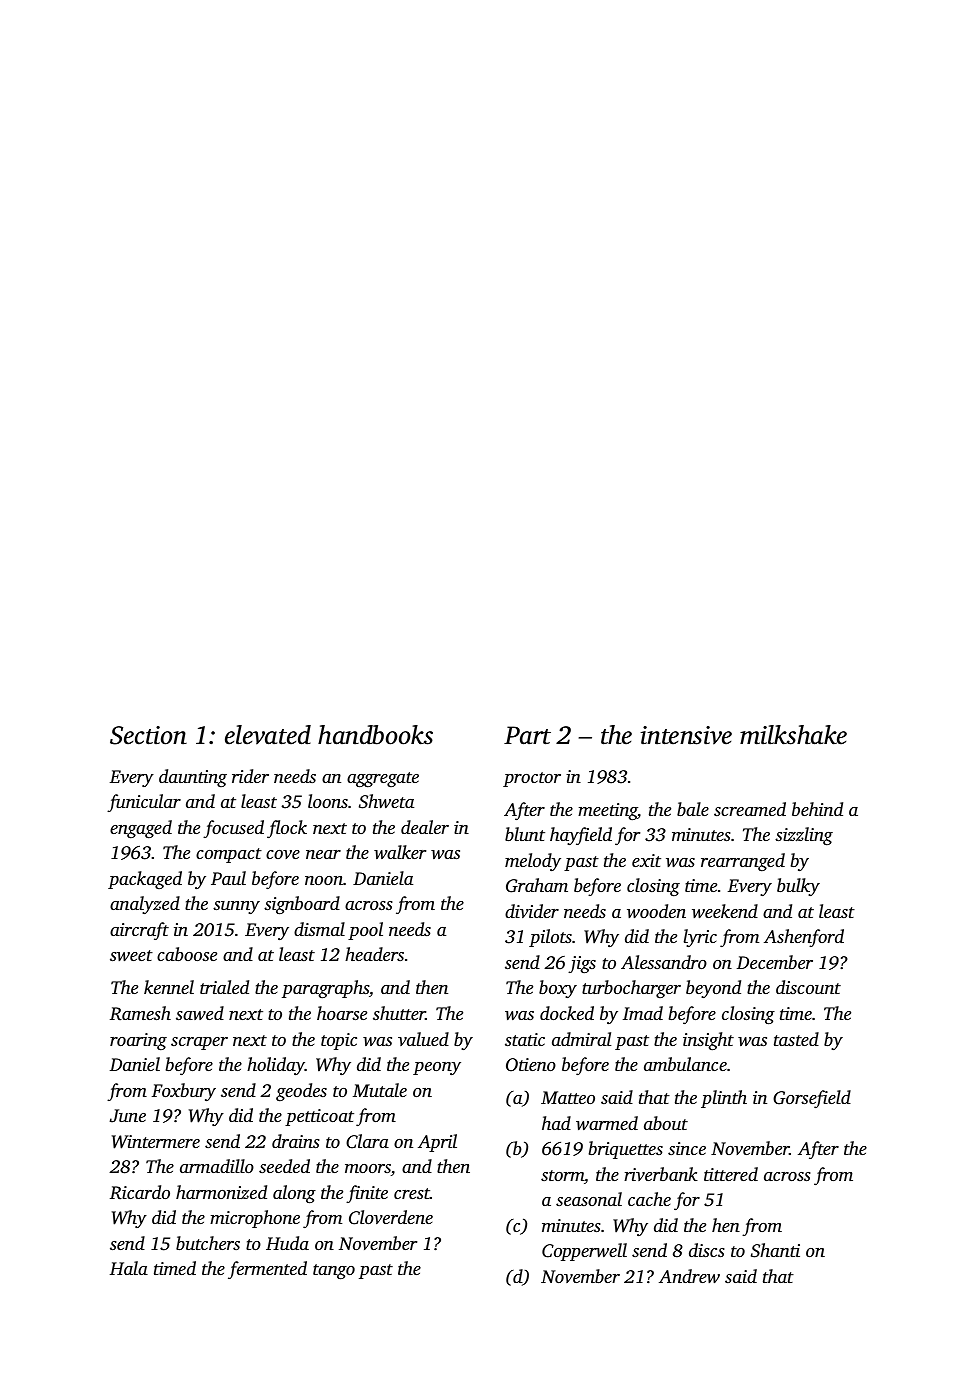 This screenshot has width=978, height=1390. What do you see at coordinates (129, 1268) in the screenshot?
I see `Hala` at bounding box center [129, 1268].
